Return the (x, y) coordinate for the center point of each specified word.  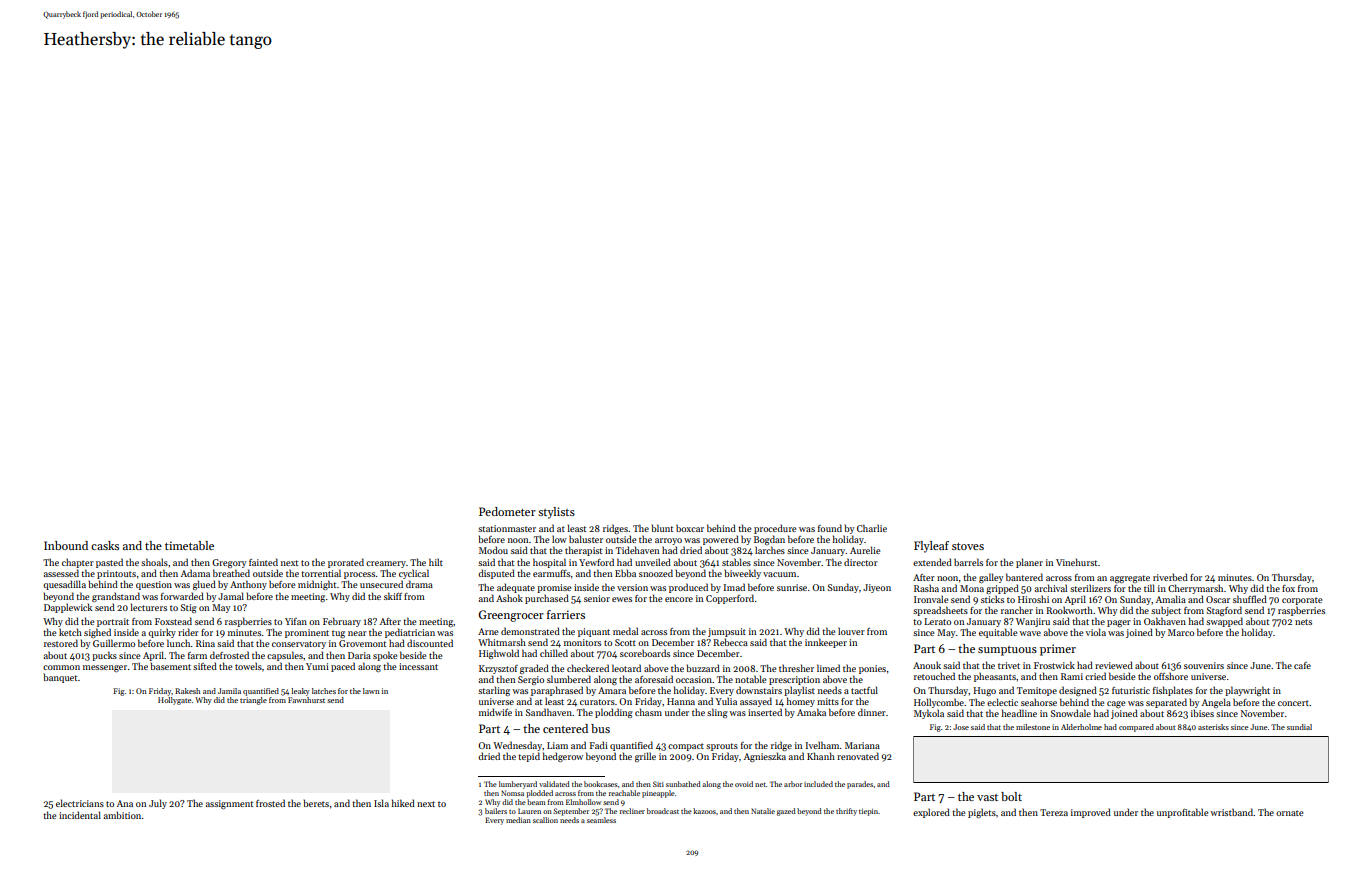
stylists (556, 513)
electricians (80, 803)
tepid (529, 757)
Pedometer (507, 511)
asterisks (1213, 727)
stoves (968, 546)
